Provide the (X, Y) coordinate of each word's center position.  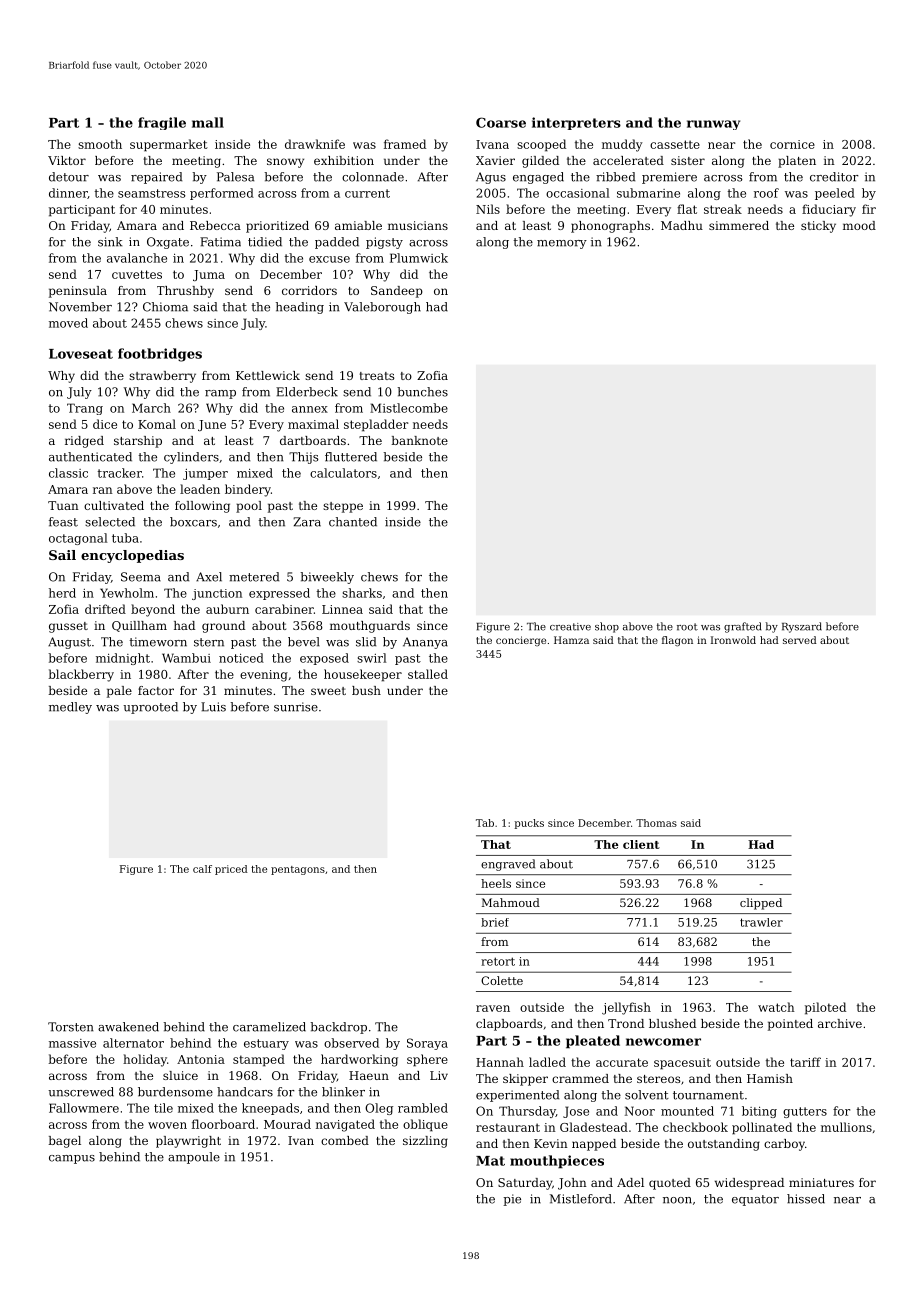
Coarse (501, 122)
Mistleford (581, 1199)
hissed (806, 1199)
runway (713, 125)
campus (72, 1159)
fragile (162, 123)
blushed (672, 1023)
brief (495, 922)
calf (202, 869)
